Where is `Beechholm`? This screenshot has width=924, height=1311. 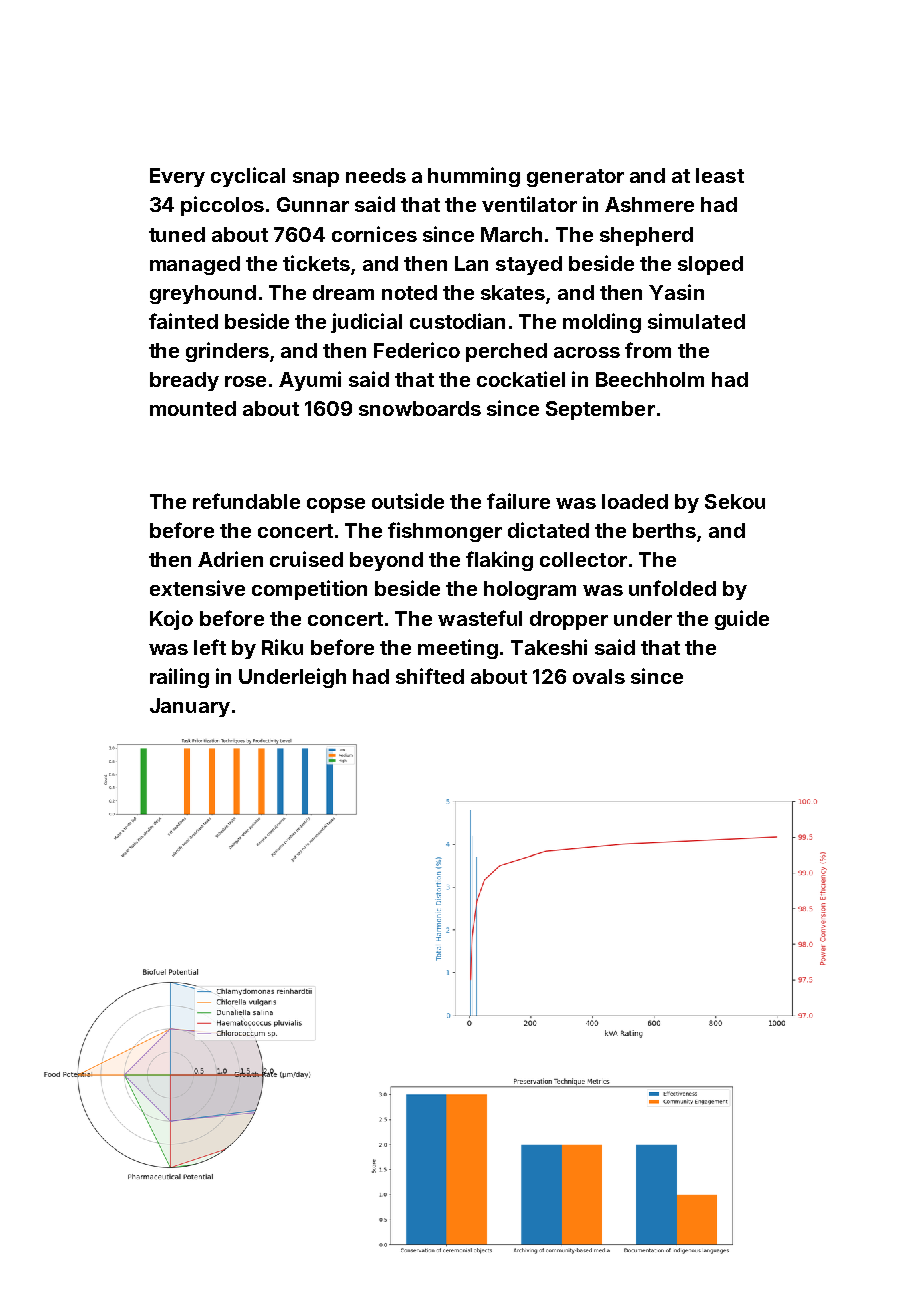
Beechholm is located at coordinates (650, 379).
